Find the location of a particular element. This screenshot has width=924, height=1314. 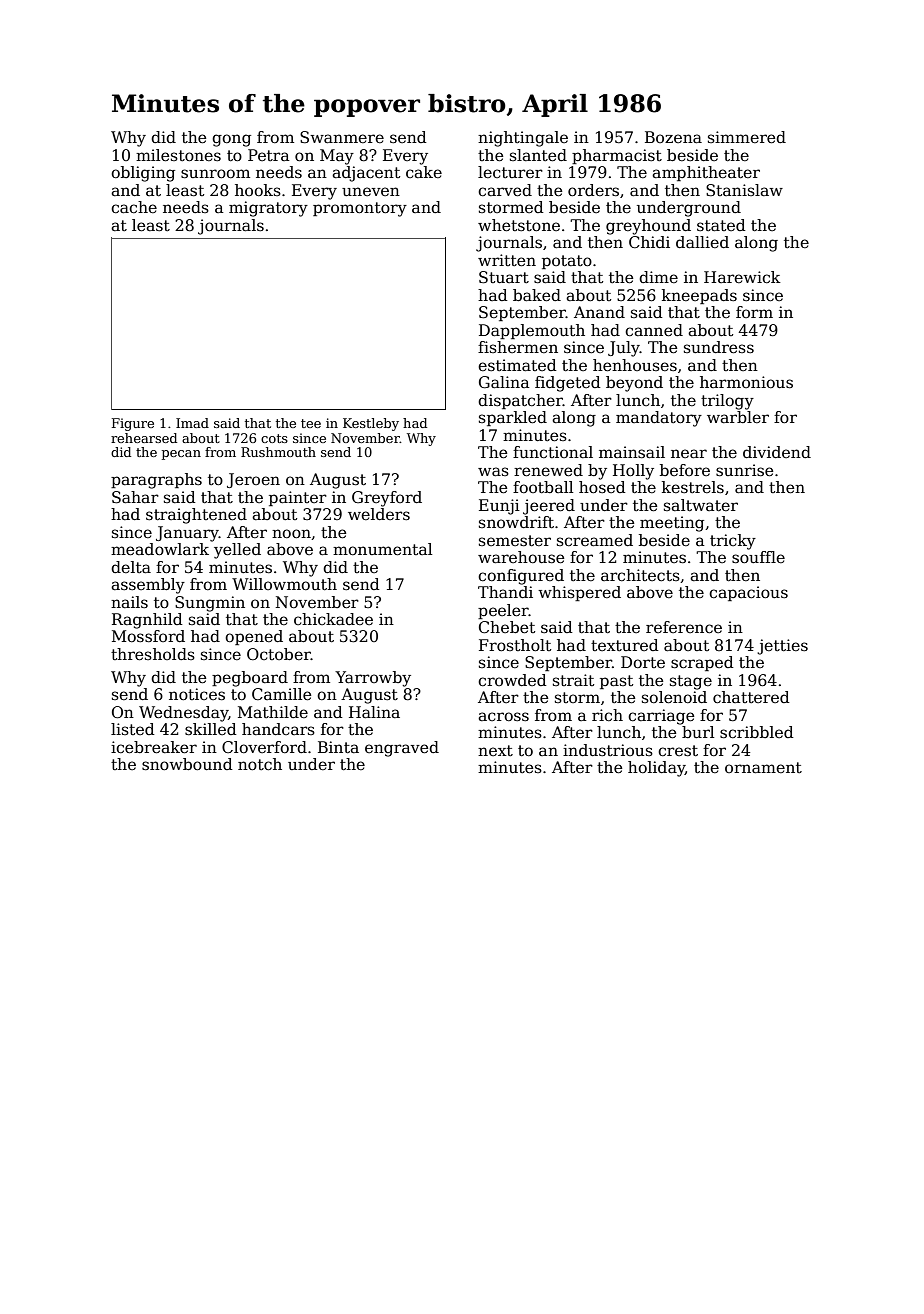

listed is located at coordinates (133, 729).
